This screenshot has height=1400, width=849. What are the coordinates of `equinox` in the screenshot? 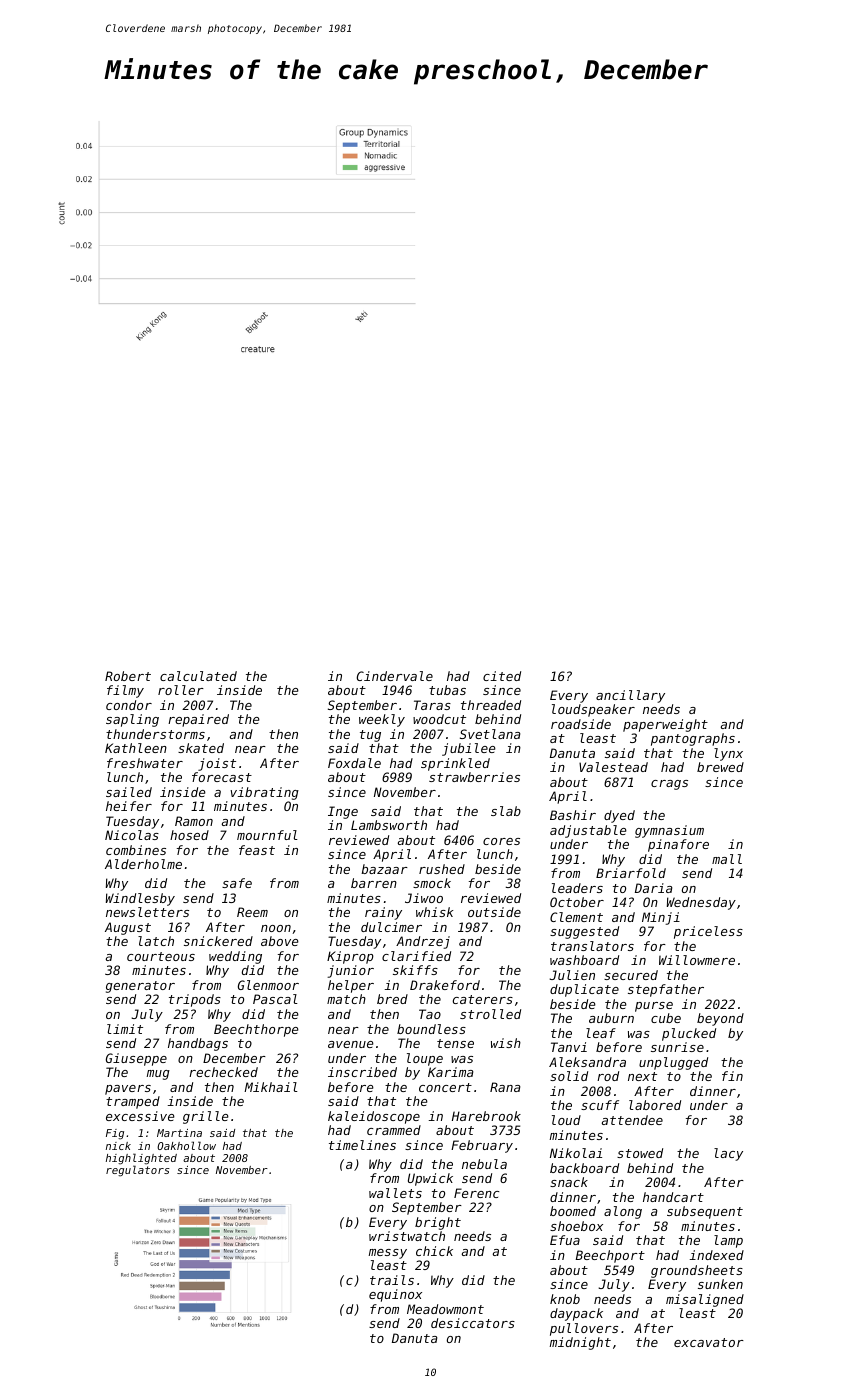 It's located at (395, 1295).
